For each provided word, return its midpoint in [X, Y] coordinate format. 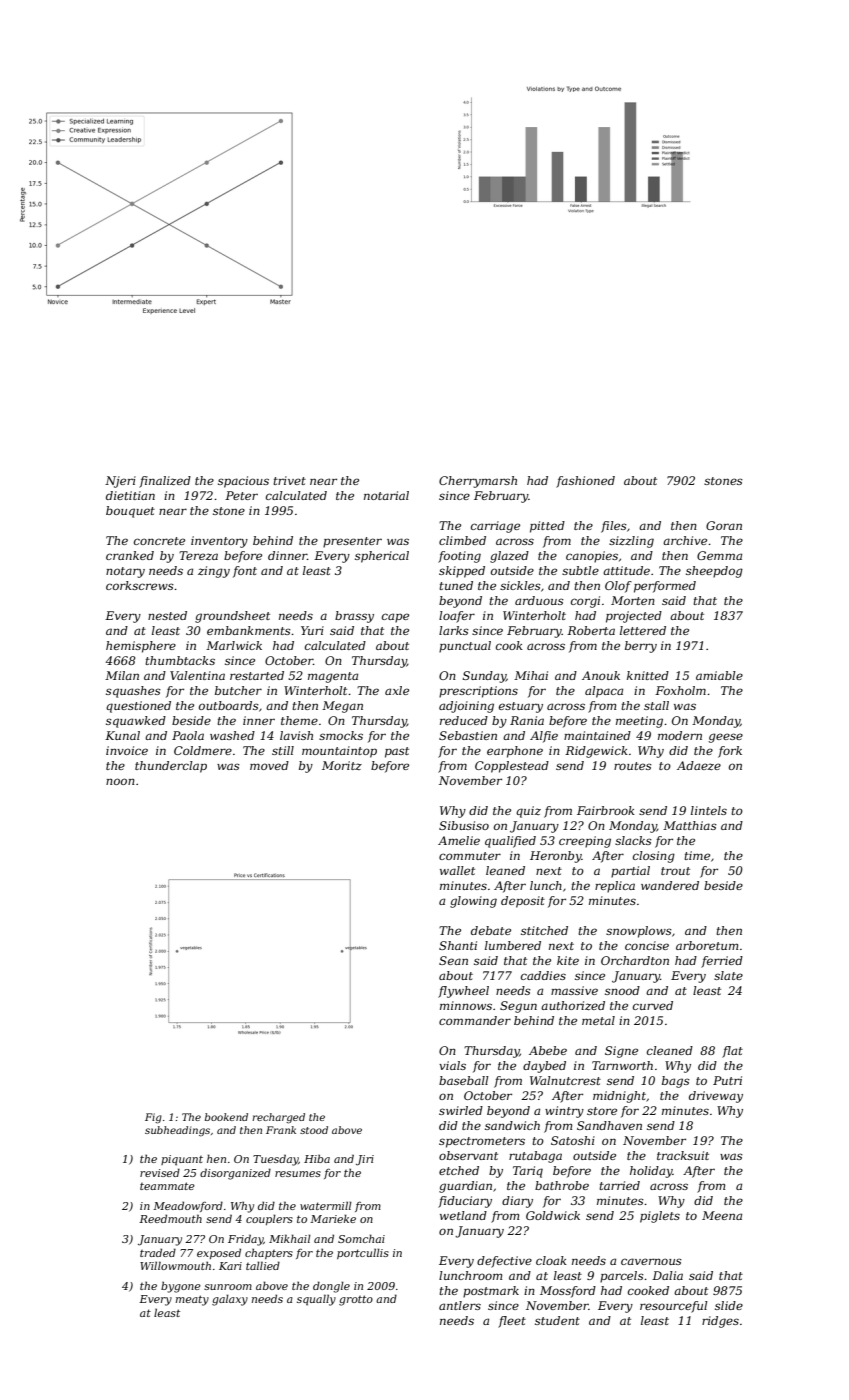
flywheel [463, 992]
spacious [243, 482]
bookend [226, 1117]
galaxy [230, 1300]
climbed [462, 540]
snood [622, 990]
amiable [719, 675]
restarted [257, 675]
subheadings [177, 1131]
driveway [716, 1097]
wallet [457, 870]
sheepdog [714, 572]
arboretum [707, 945]
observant [468, 1155]
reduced [464, 720]
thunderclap [171, 767]
